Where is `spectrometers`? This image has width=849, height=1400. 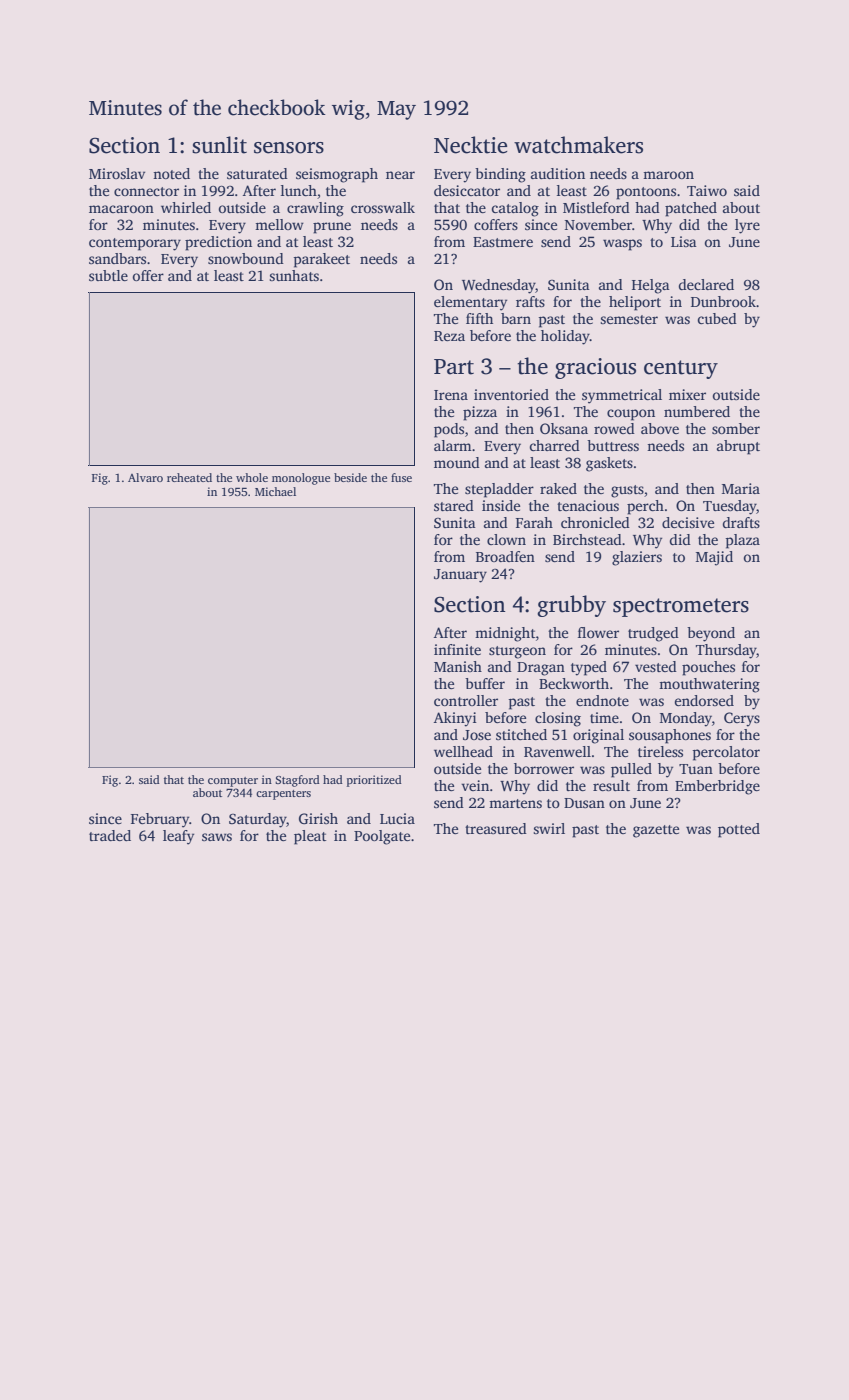 spectrometers is located at coordinates (681, 607).
